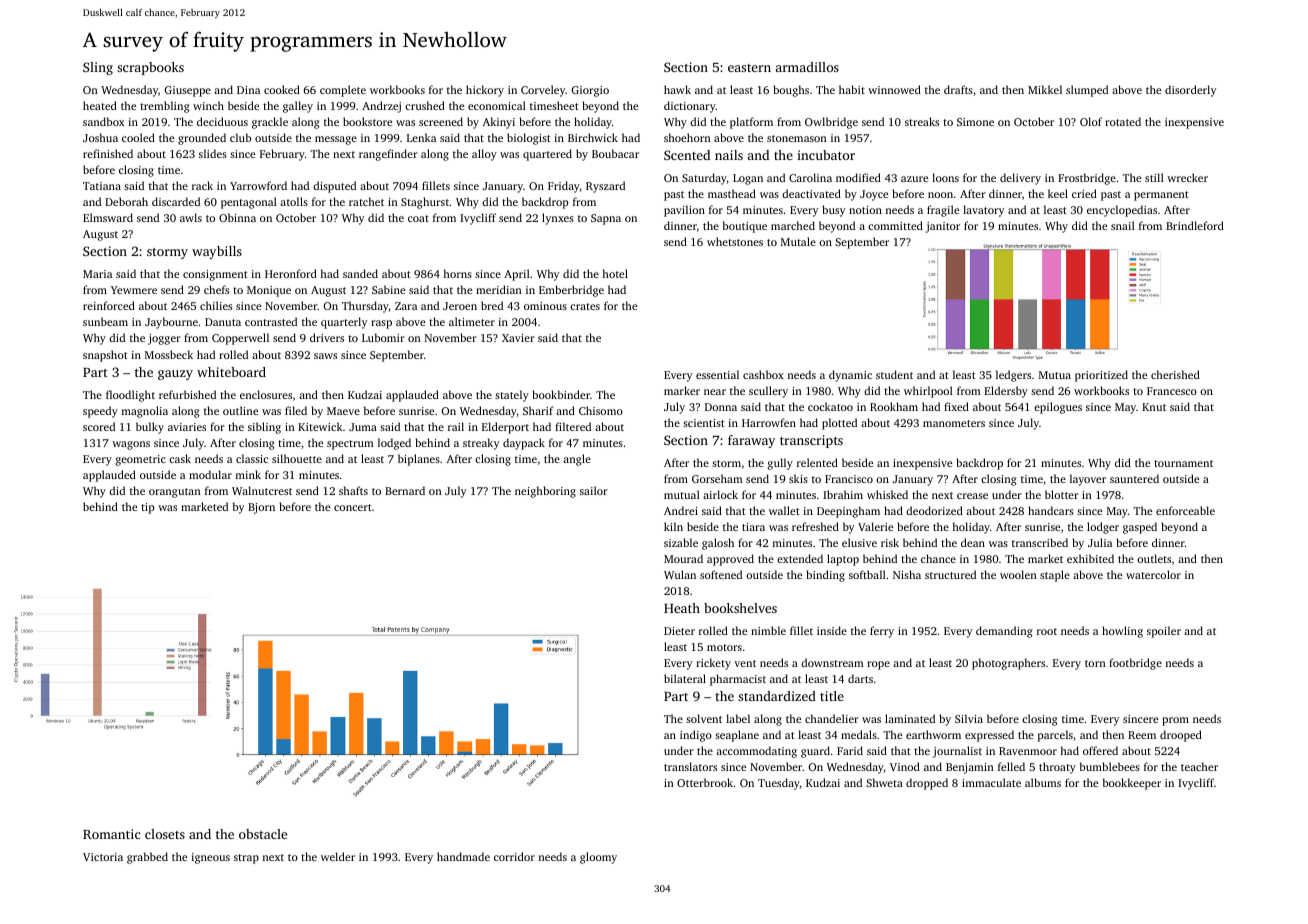 This image has height=924, width=1308. I want to click on student, so click(894, 374).
